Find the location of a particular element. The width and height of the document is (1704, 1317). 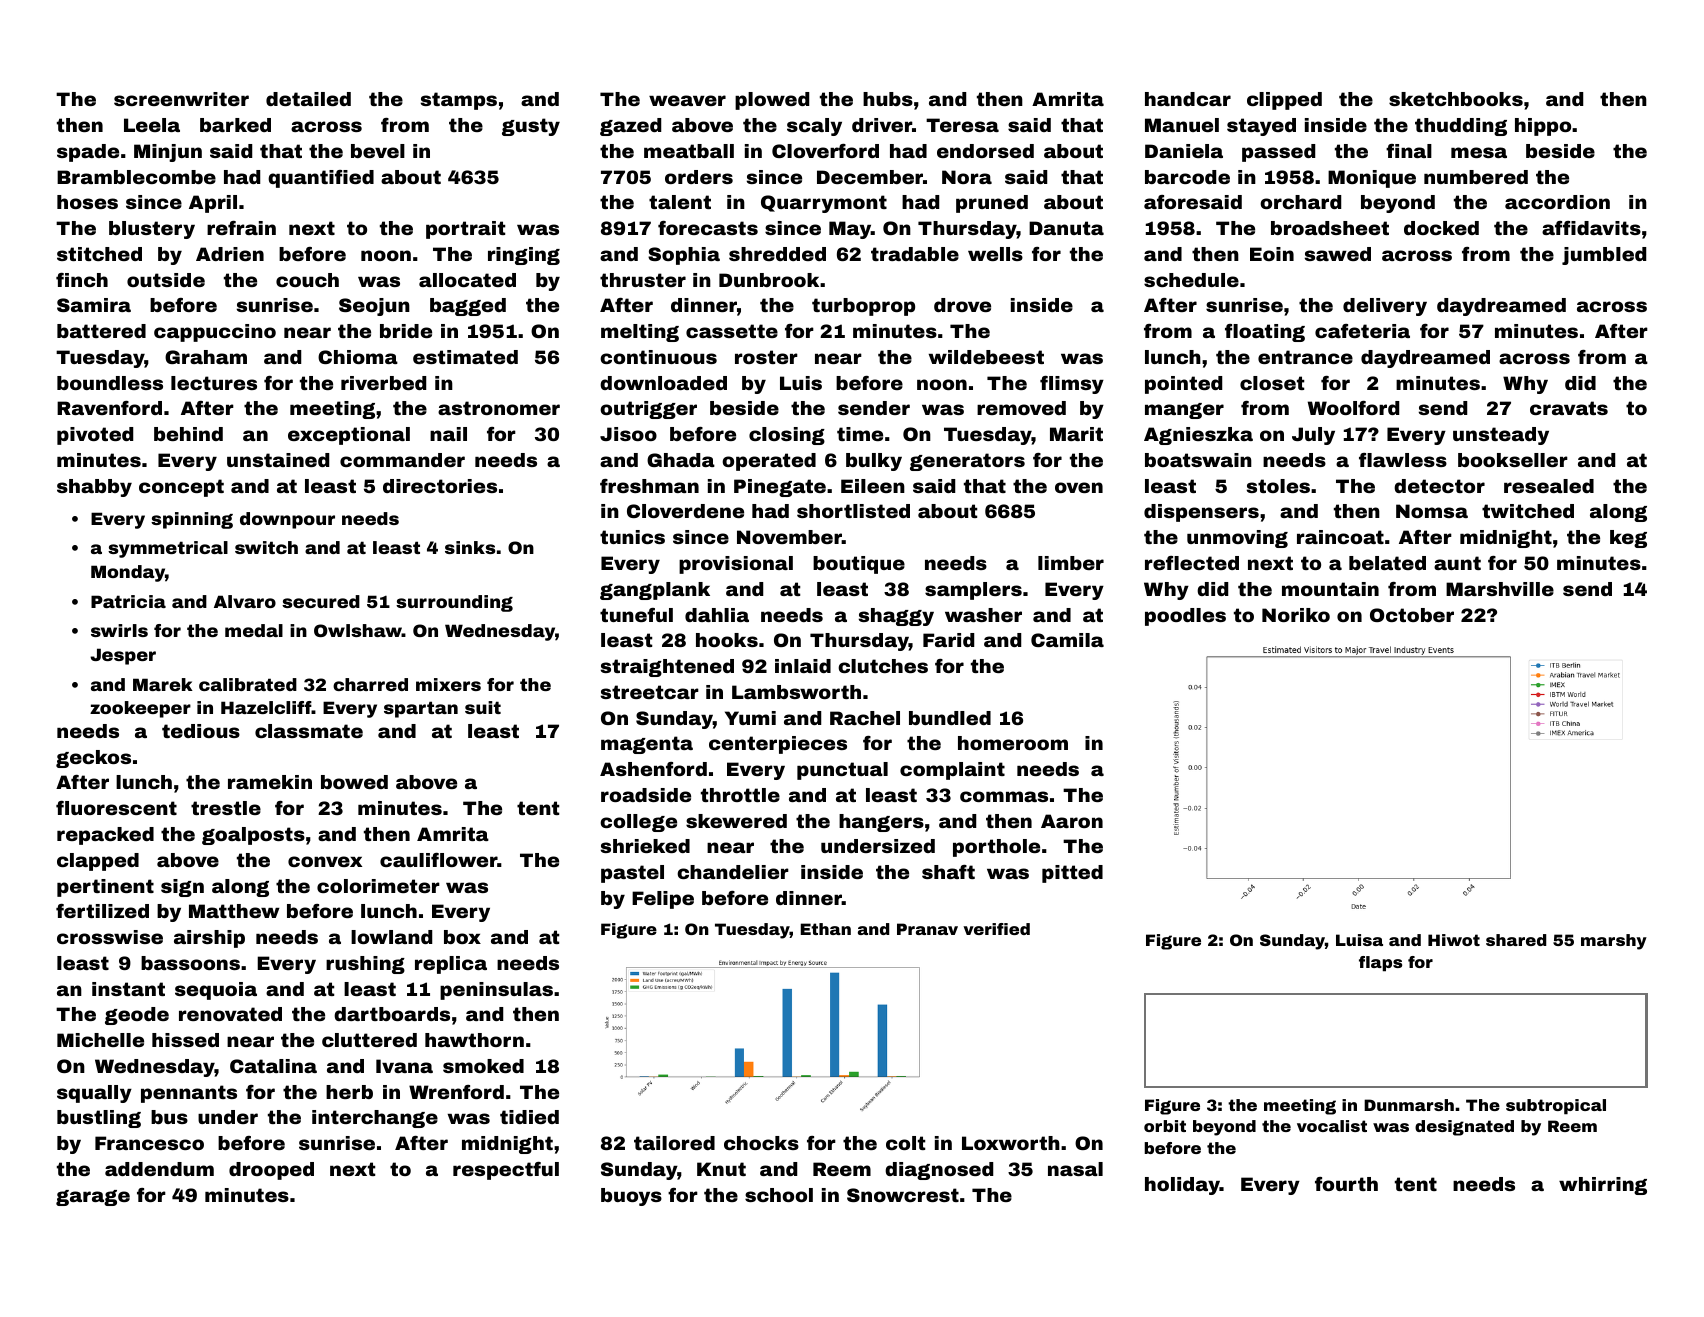

Marshville is located at coordinates (1500, 589).
